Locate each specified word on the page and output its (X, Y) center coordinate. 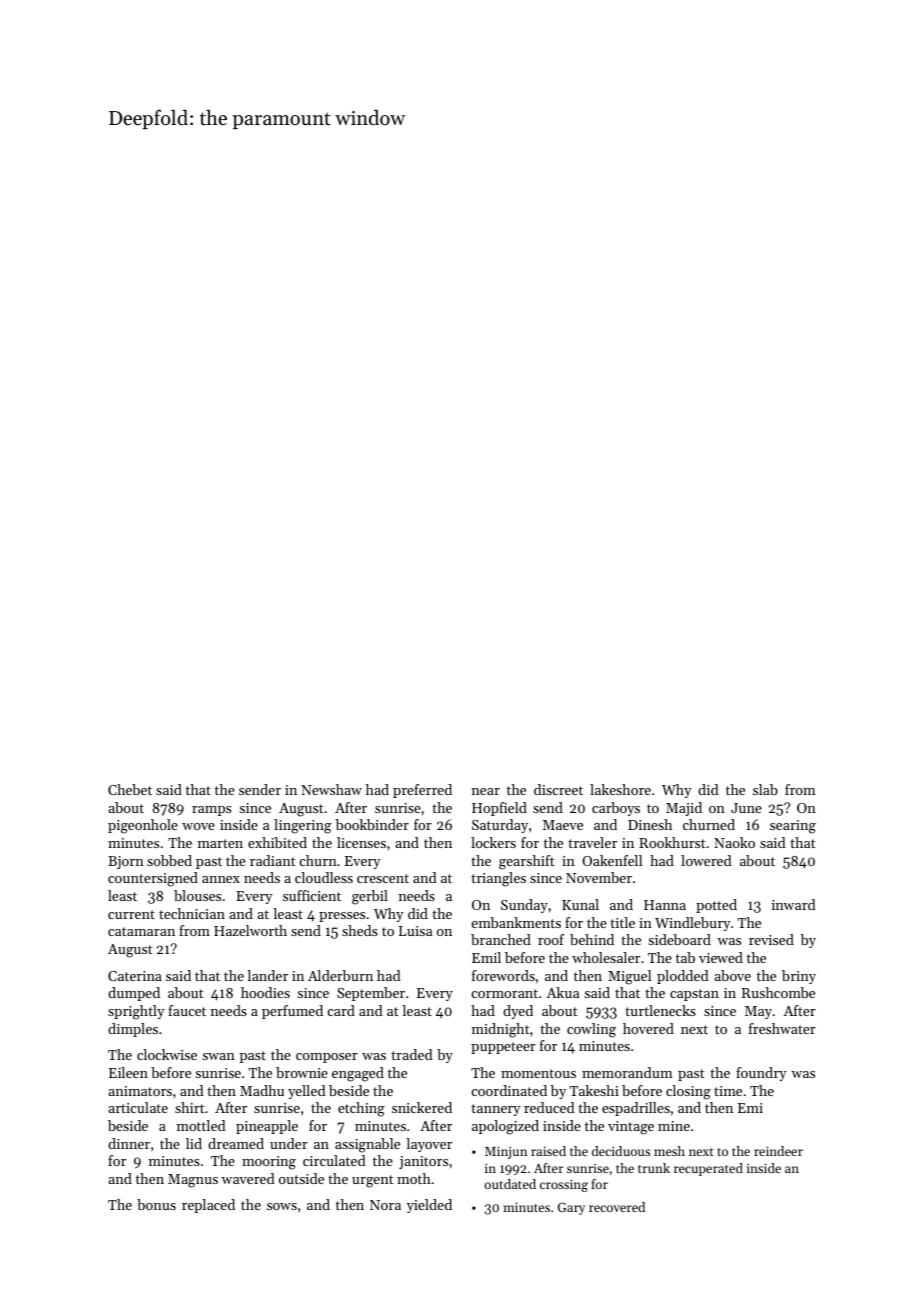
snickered (422, 1107)
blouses (197, 895)
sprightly (136, 1012)
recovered (617, 1207)
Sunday (524, 906)
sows (282, 1206)
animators (140, 1091)
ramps (211, 811)
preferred (422, 791)
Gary (571, 1208)
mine (674, 1126)
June (746, 808)
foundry (761, 1074)
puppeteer (503, 1048)
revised (771, 939)
